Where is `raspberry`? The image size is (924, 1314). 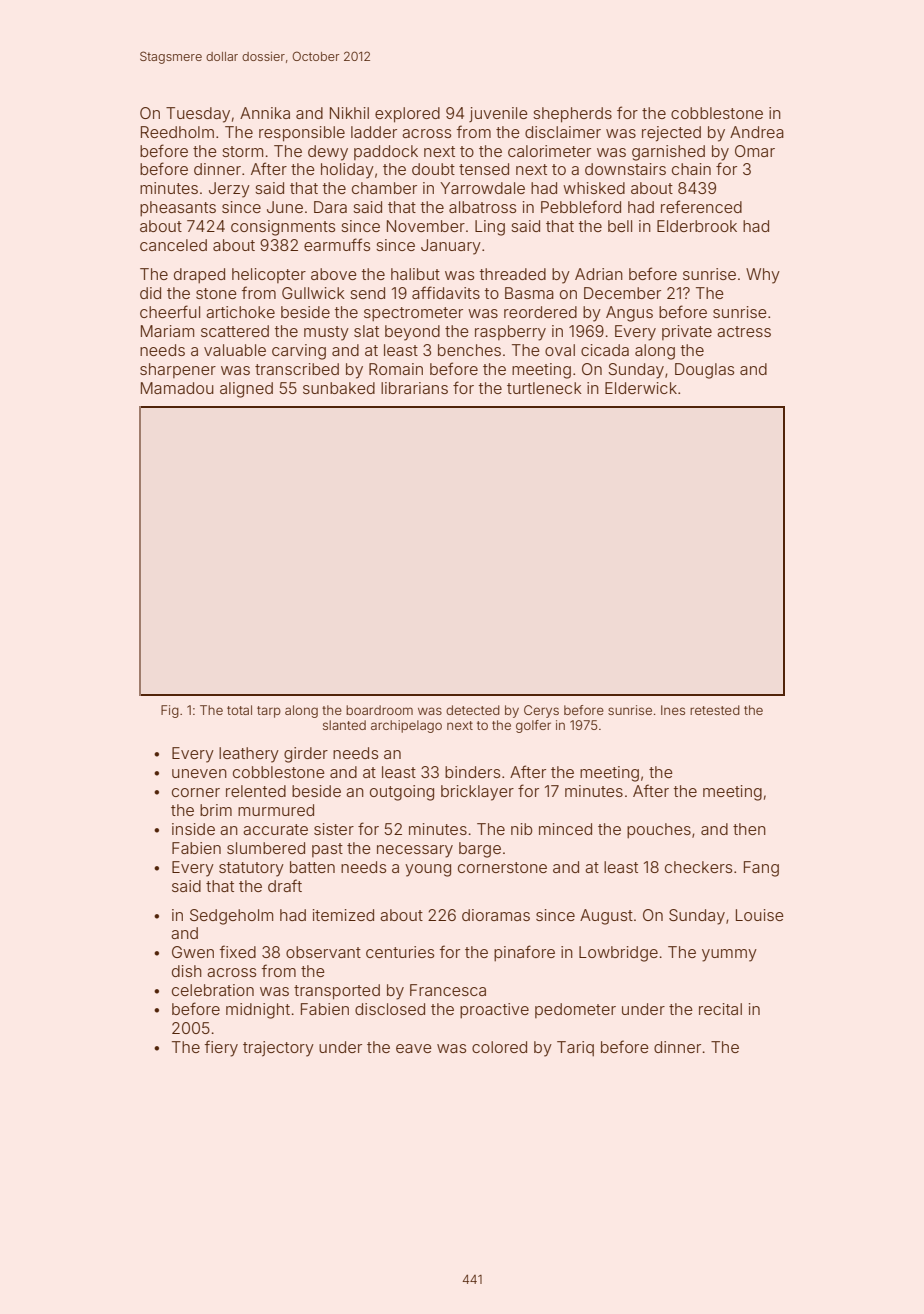
raspberry is located at coordinates (510, 333).
